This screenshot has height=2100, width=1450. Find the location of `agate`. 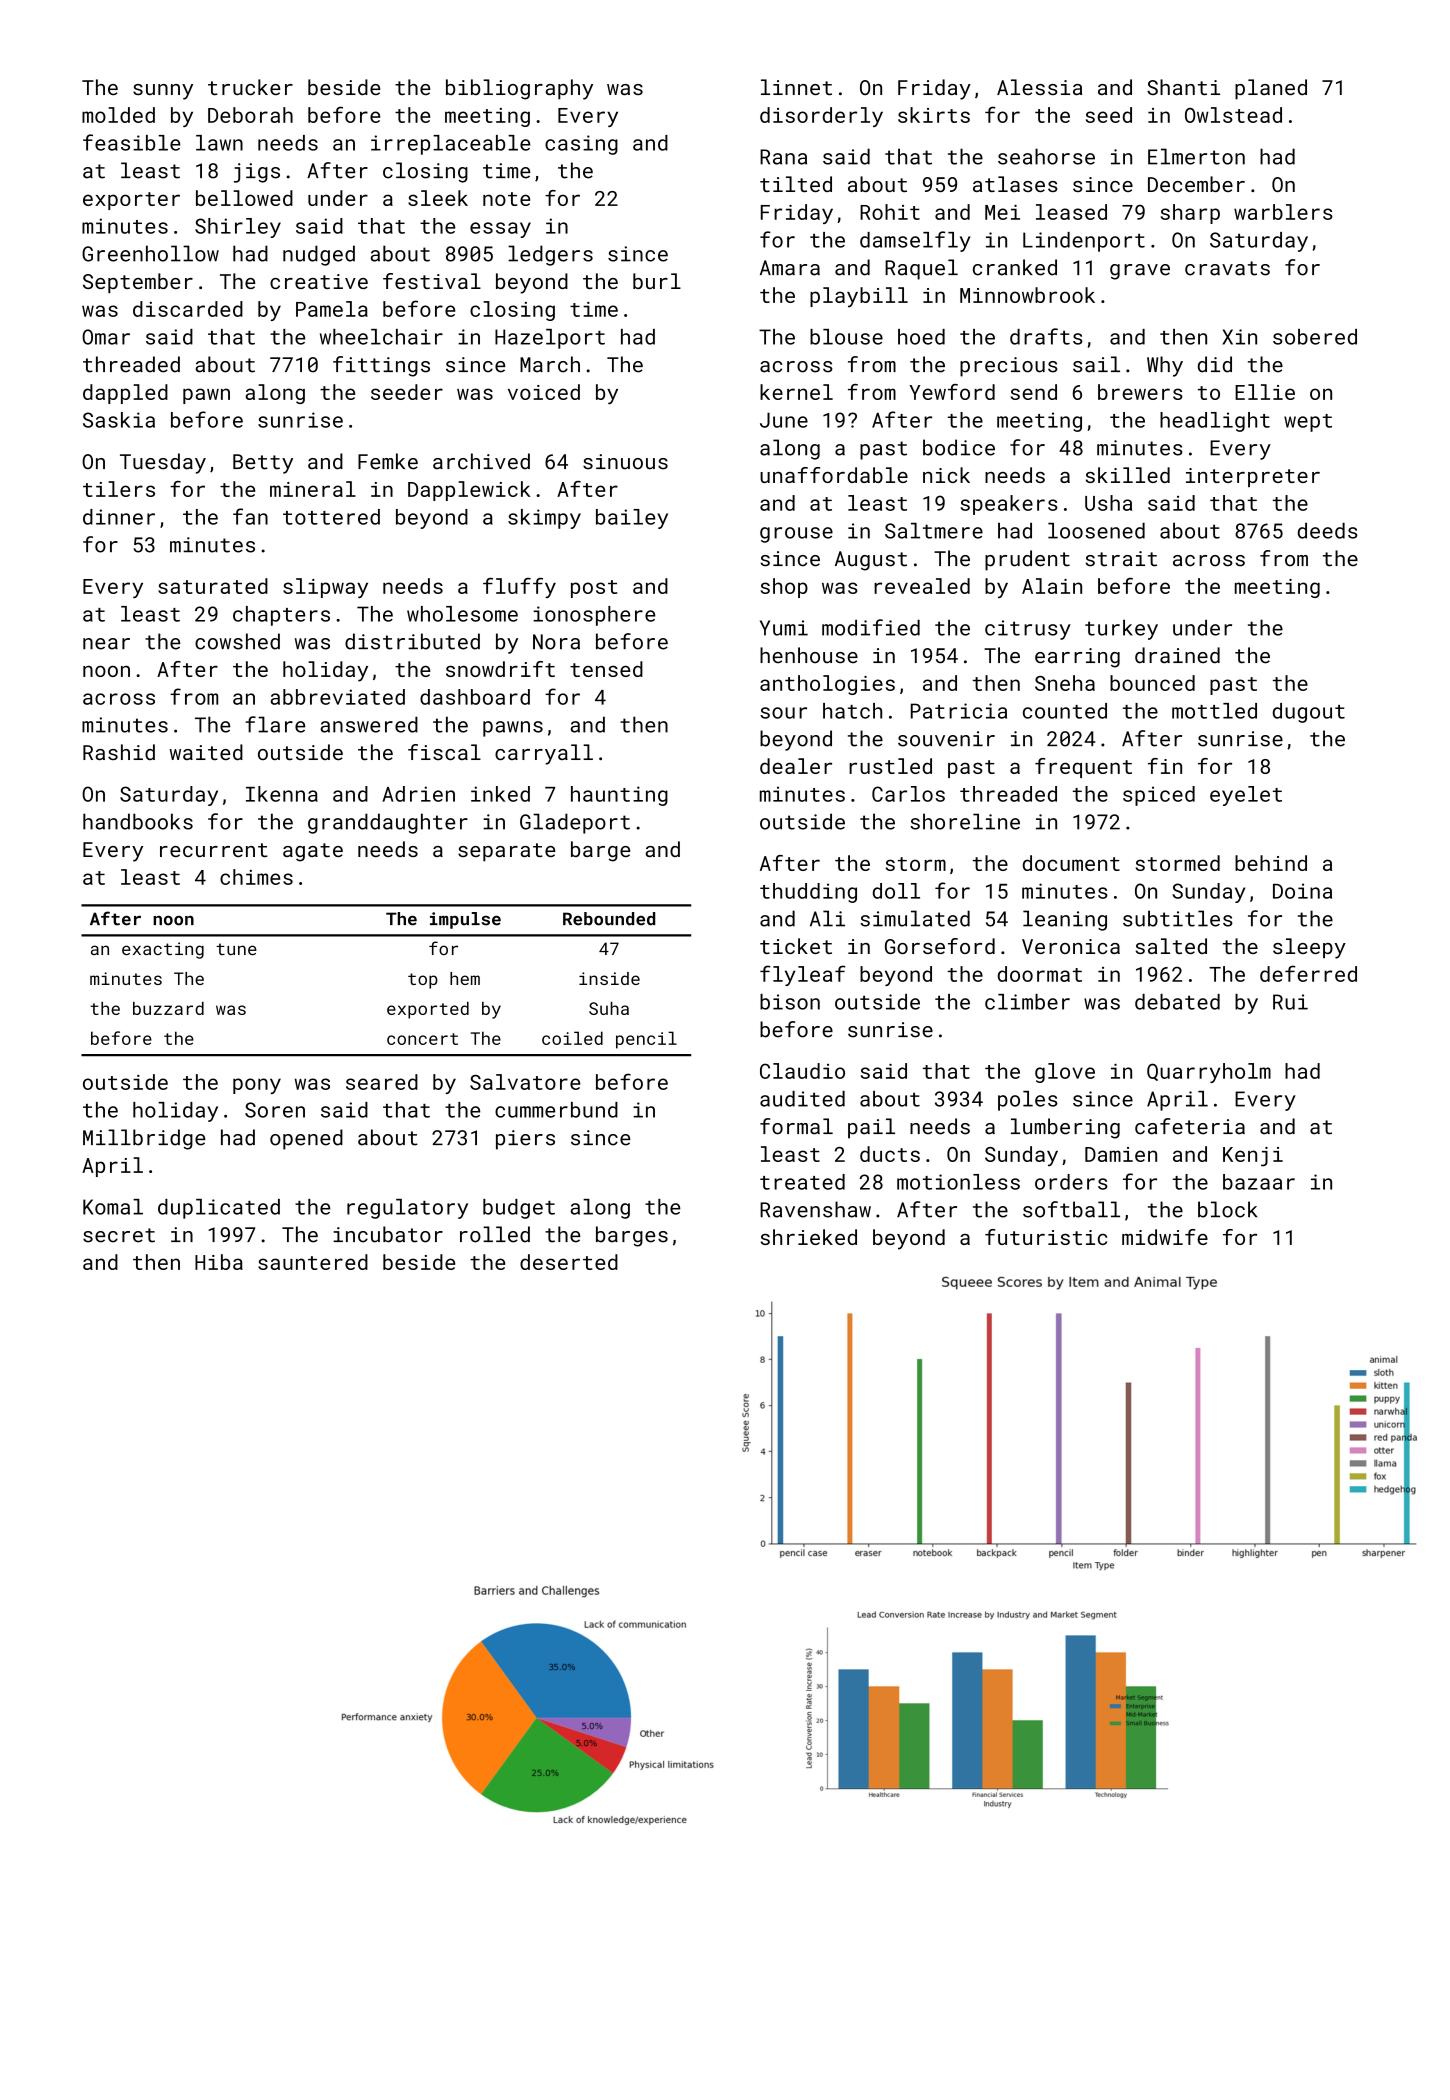

agate is located at coordinates (313, 852).
